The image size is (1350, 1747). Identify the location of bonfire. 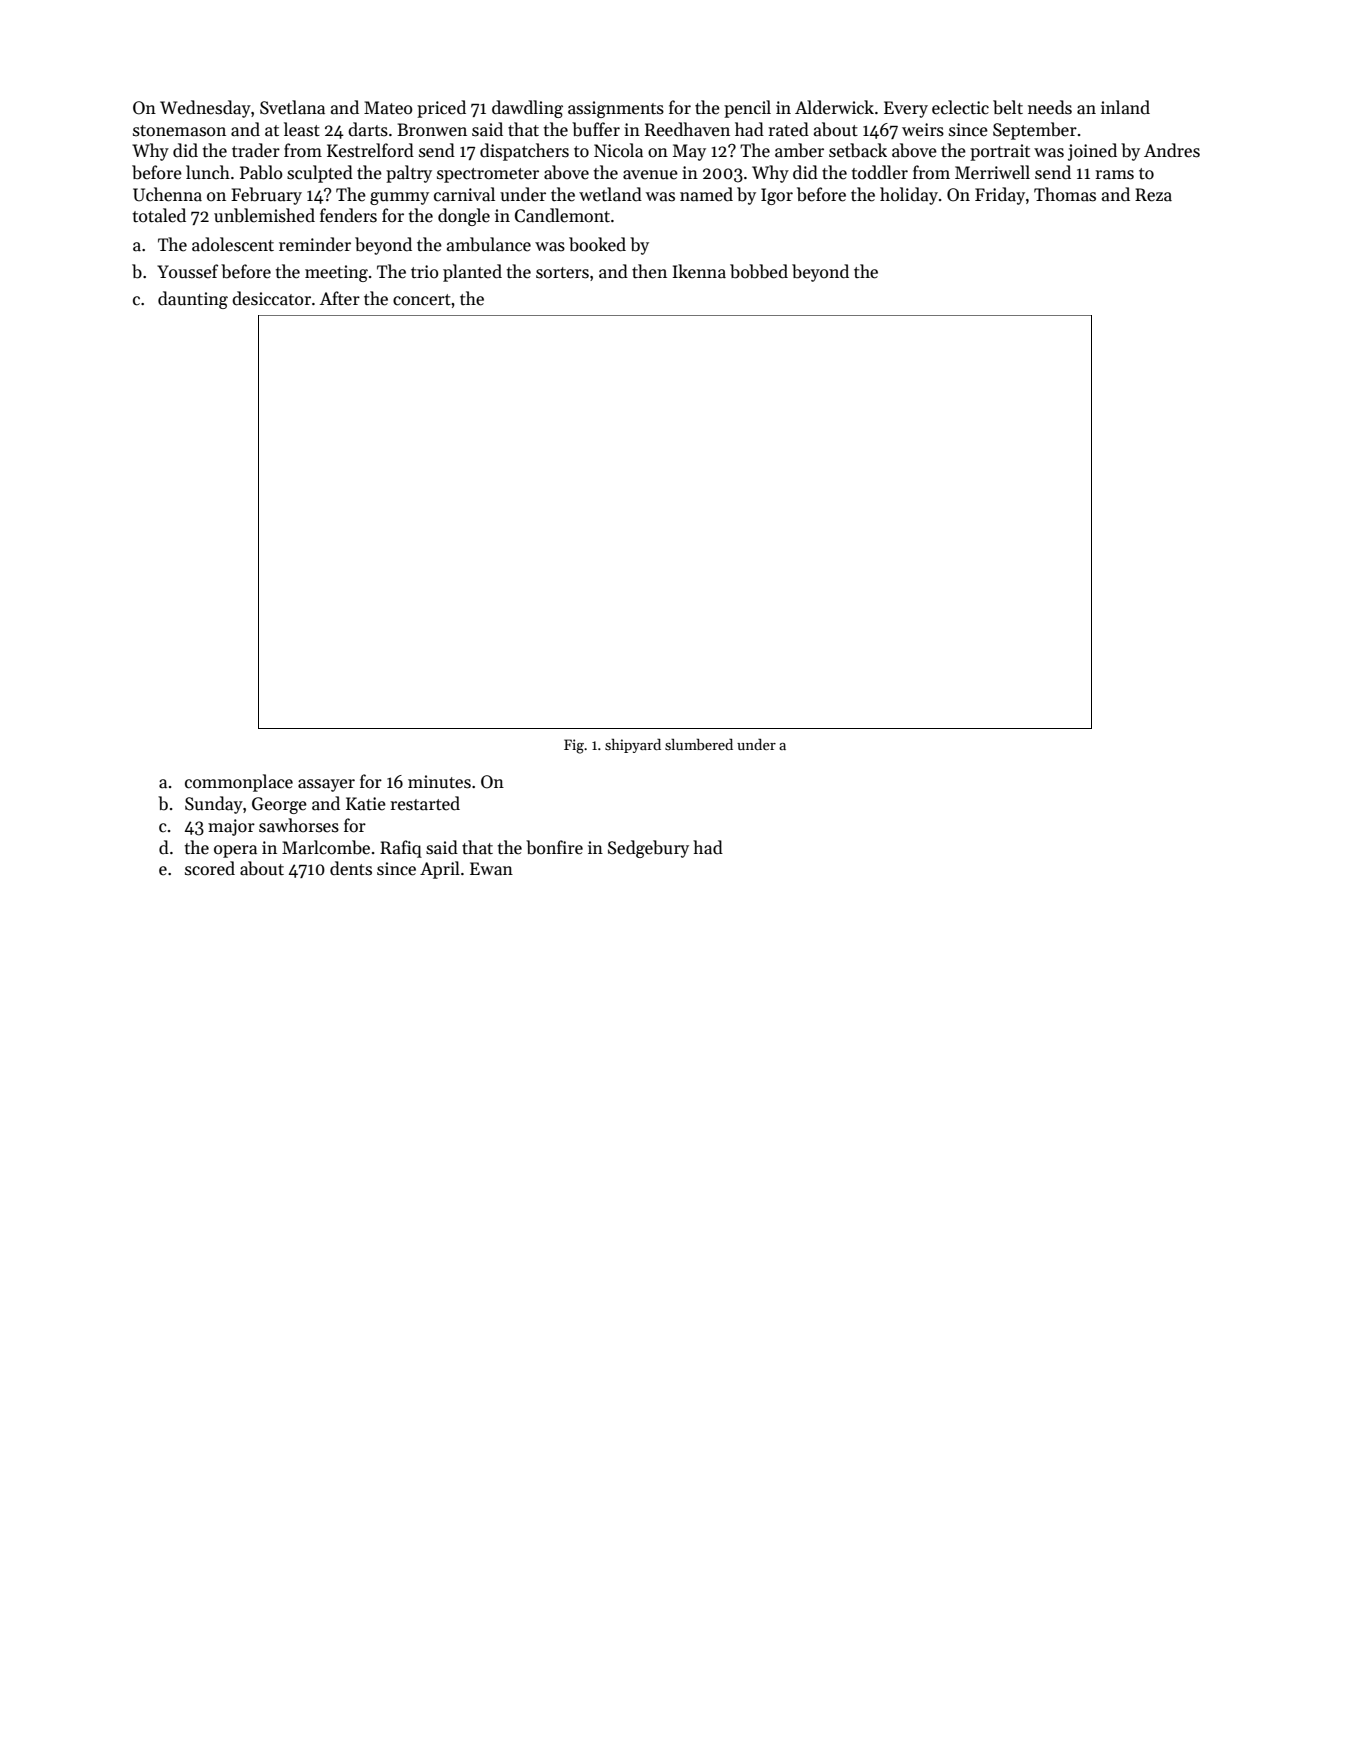
(554, 847).
